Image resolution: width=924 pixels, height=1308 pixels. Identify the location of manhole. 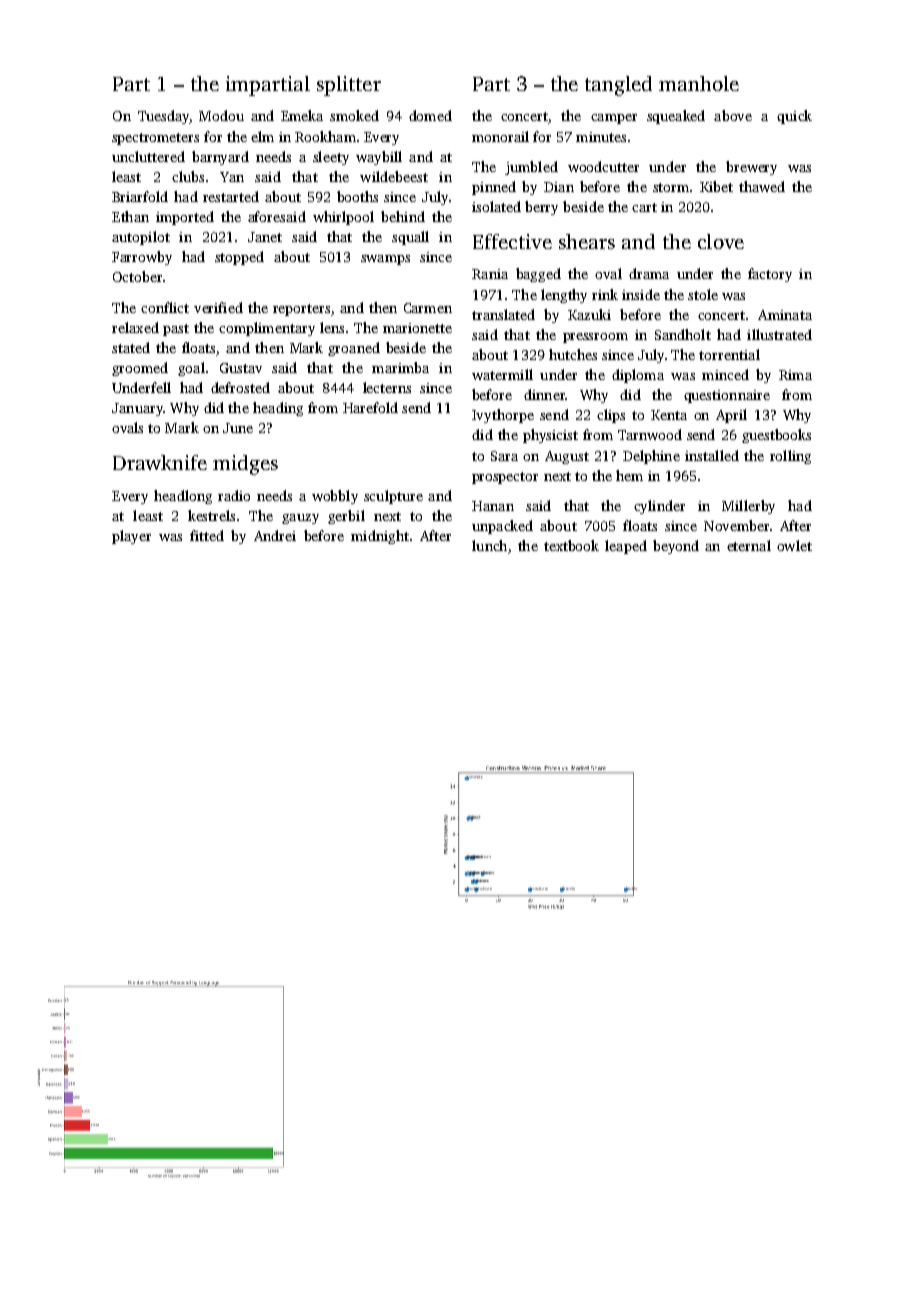
(699, 83).
